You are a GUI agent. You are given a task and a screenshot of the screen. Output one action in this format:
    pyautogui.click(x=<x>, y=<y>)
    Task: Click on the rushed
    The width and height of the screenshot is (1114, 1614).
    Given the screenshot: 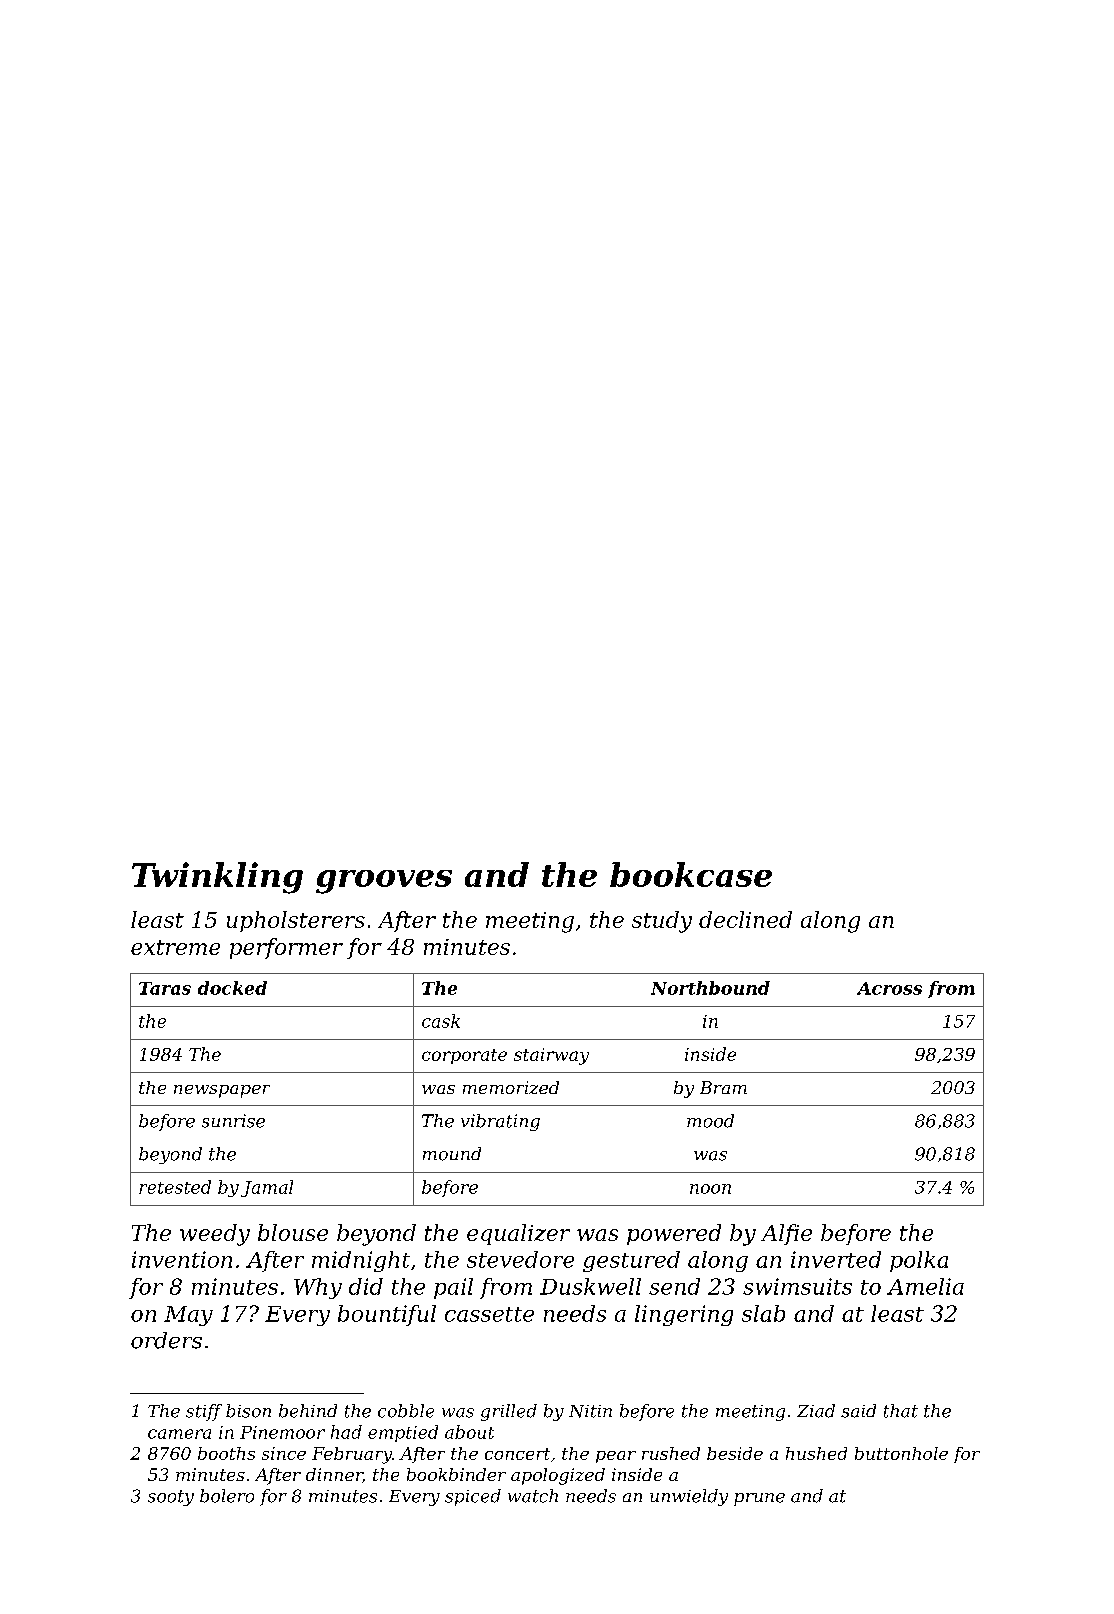 What is the action you would take?
    pyautogui.click(x=671, y=1453)
